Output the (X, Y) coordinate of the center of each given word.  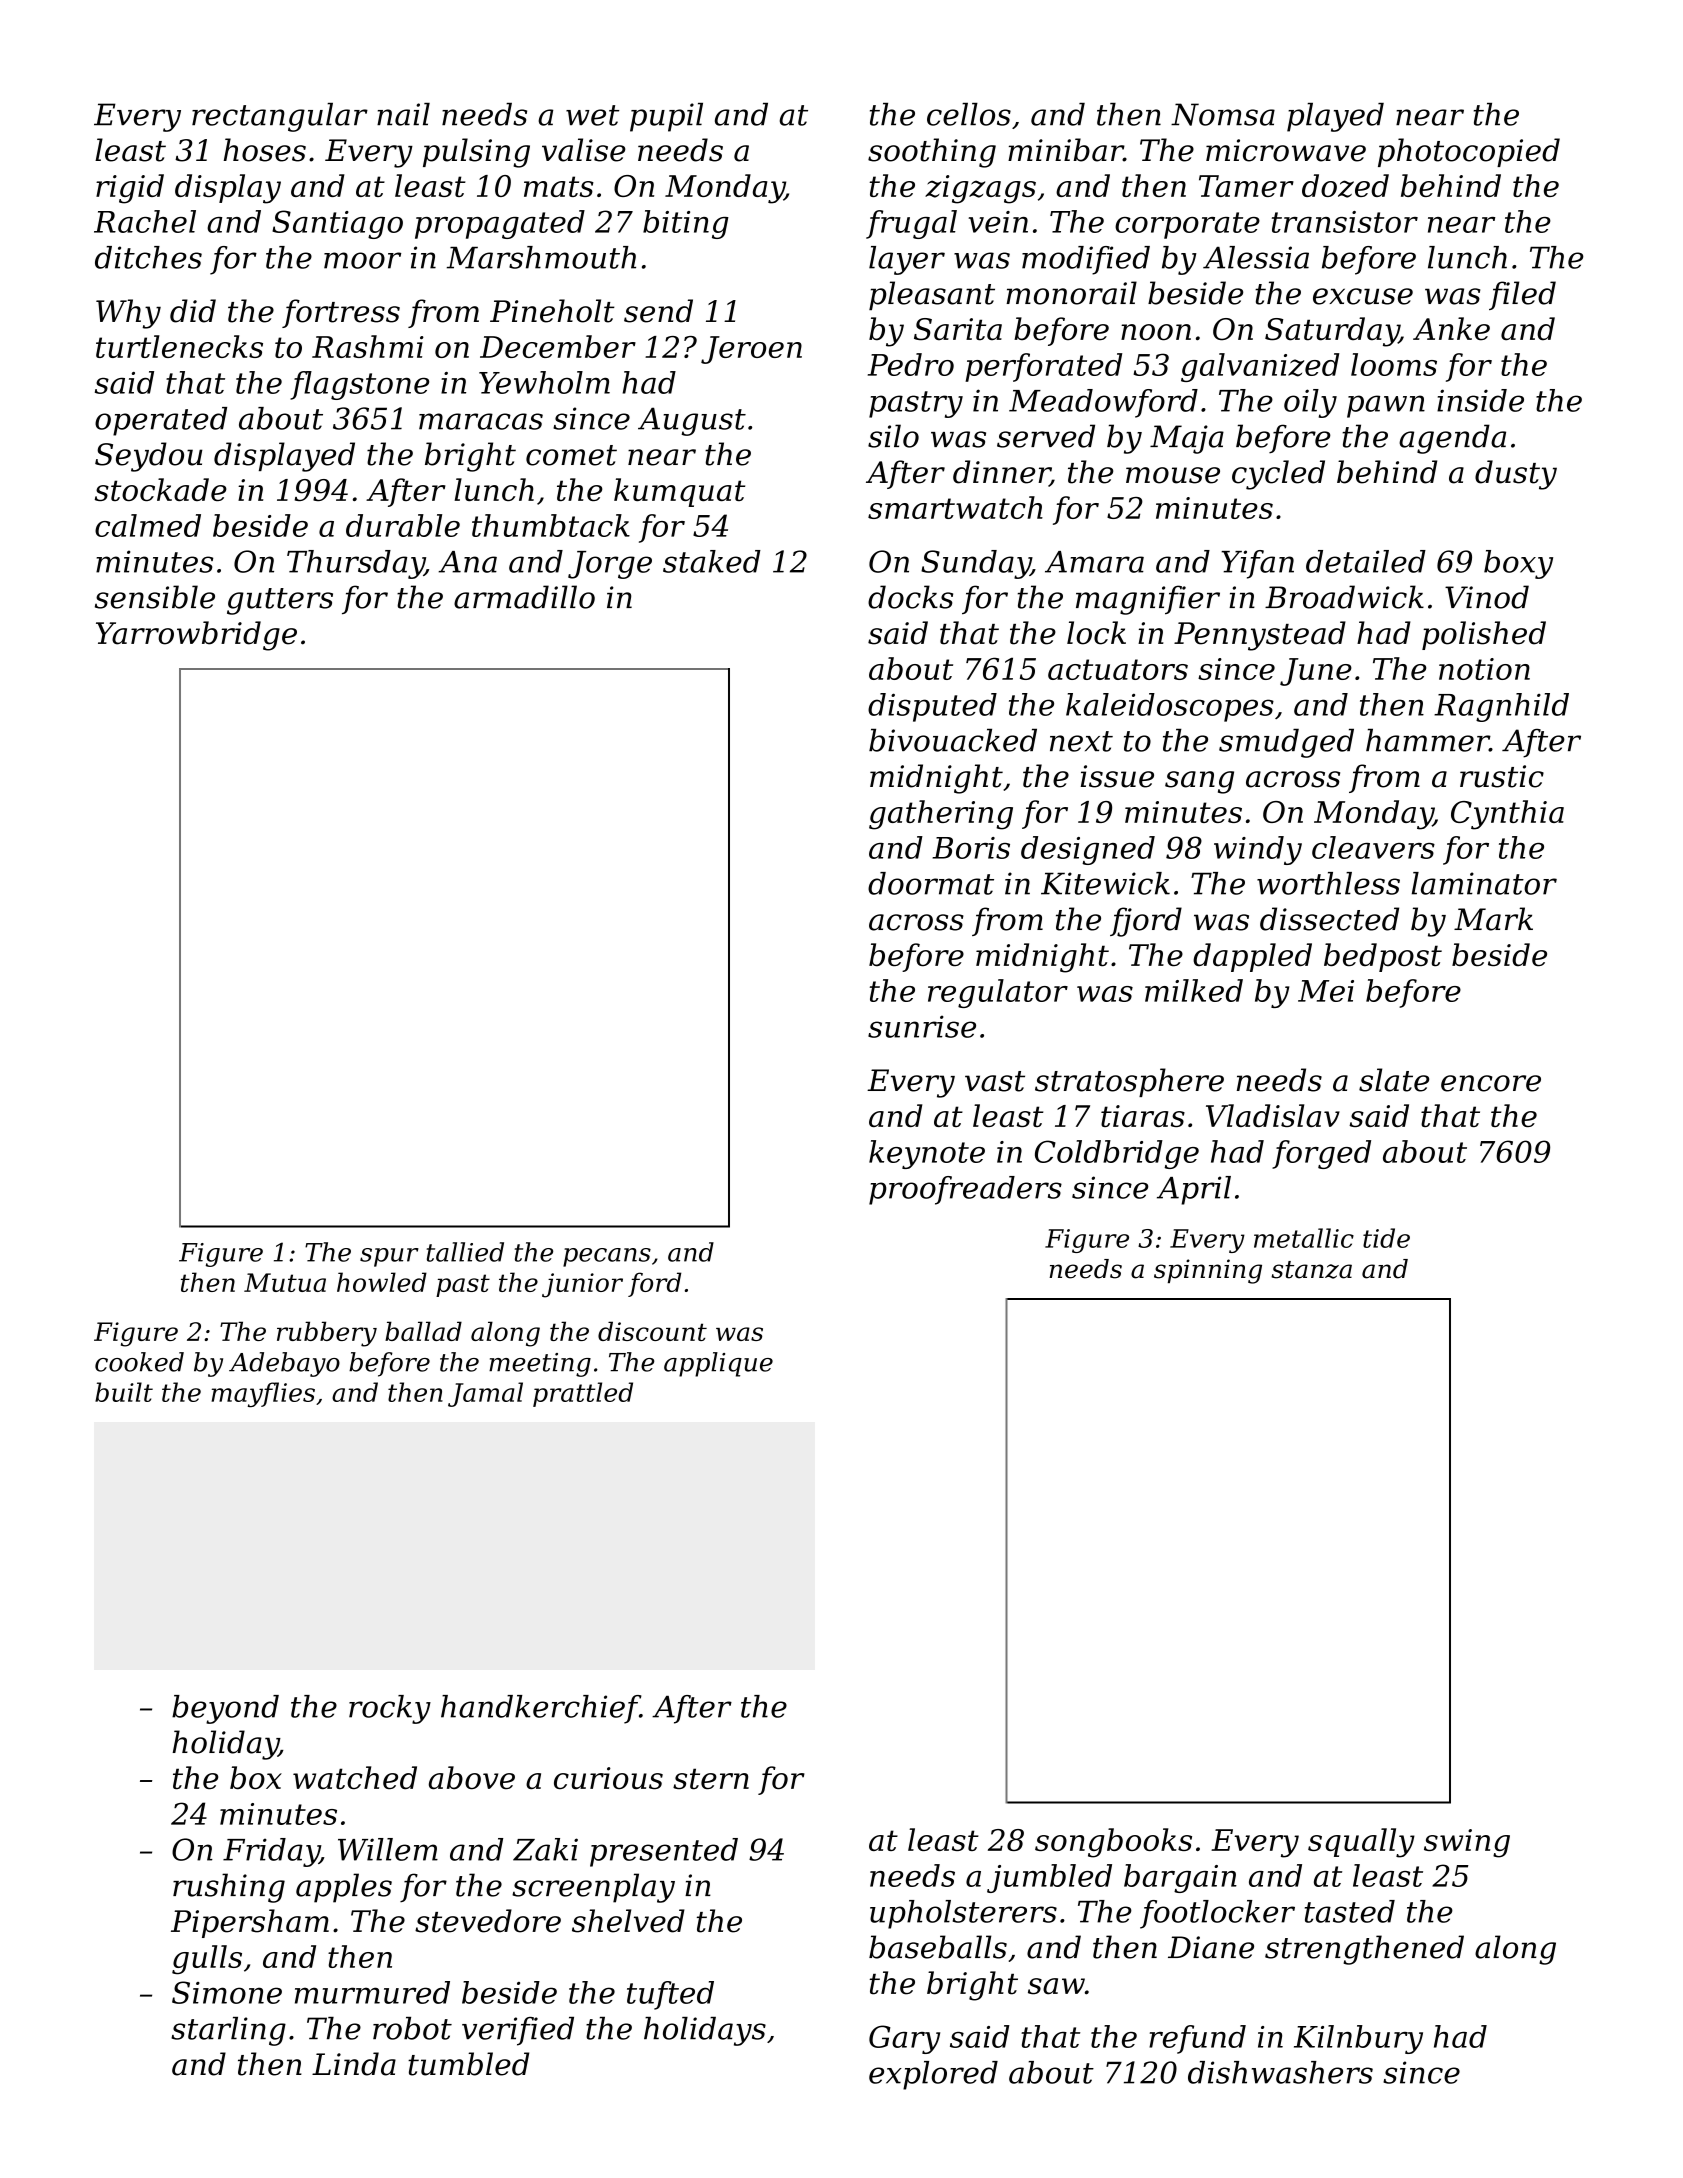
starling (228, 2031)
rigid (130, 189)
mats (559, 186)
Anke (1451, 329)
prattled (583, 1394)
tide (1386, 1238)
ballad (423, 1331)
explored (933, 2075)
